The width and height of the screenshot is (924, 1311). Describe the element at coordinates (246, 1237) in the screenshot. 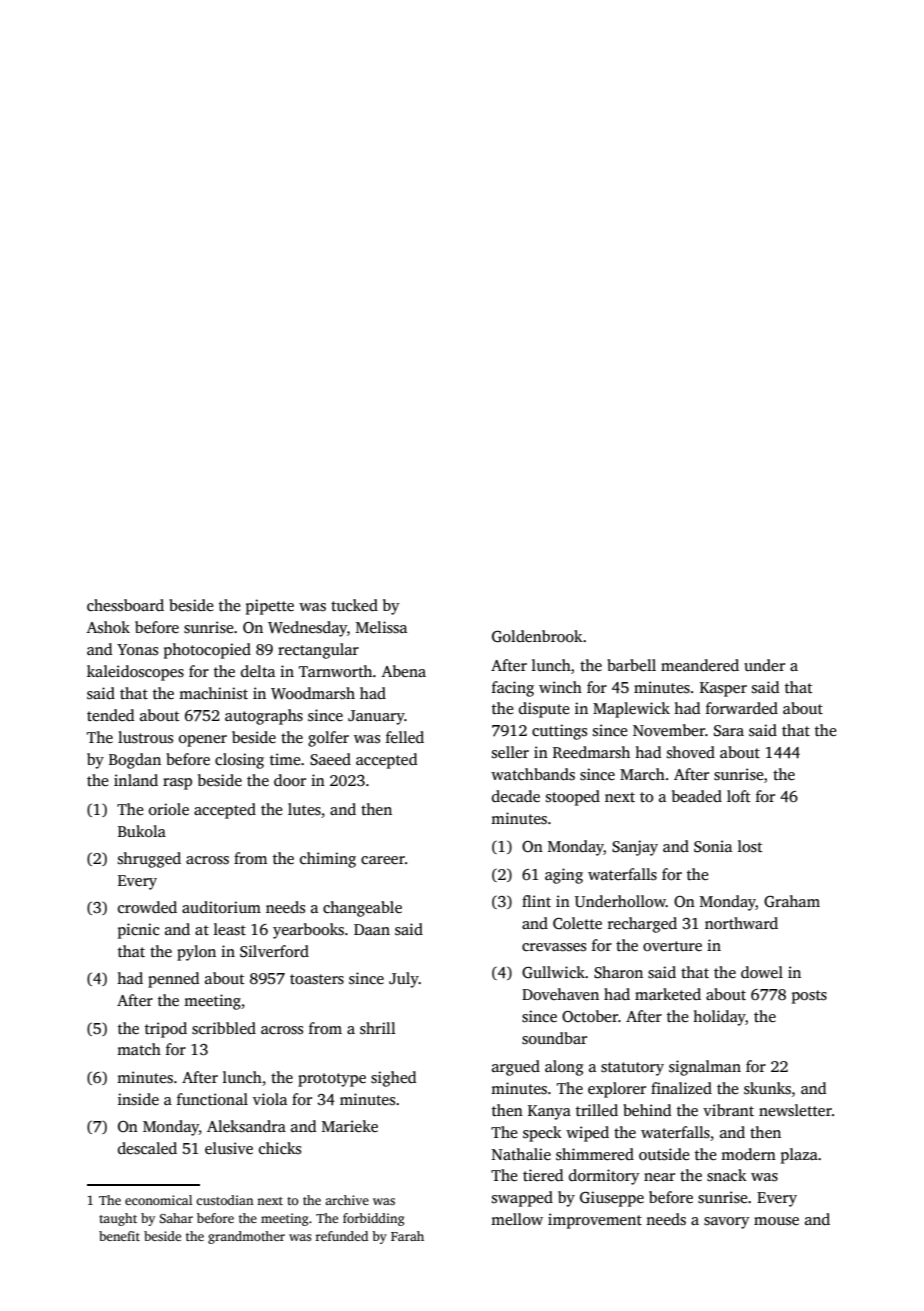

I see `grandmother` at that location.
